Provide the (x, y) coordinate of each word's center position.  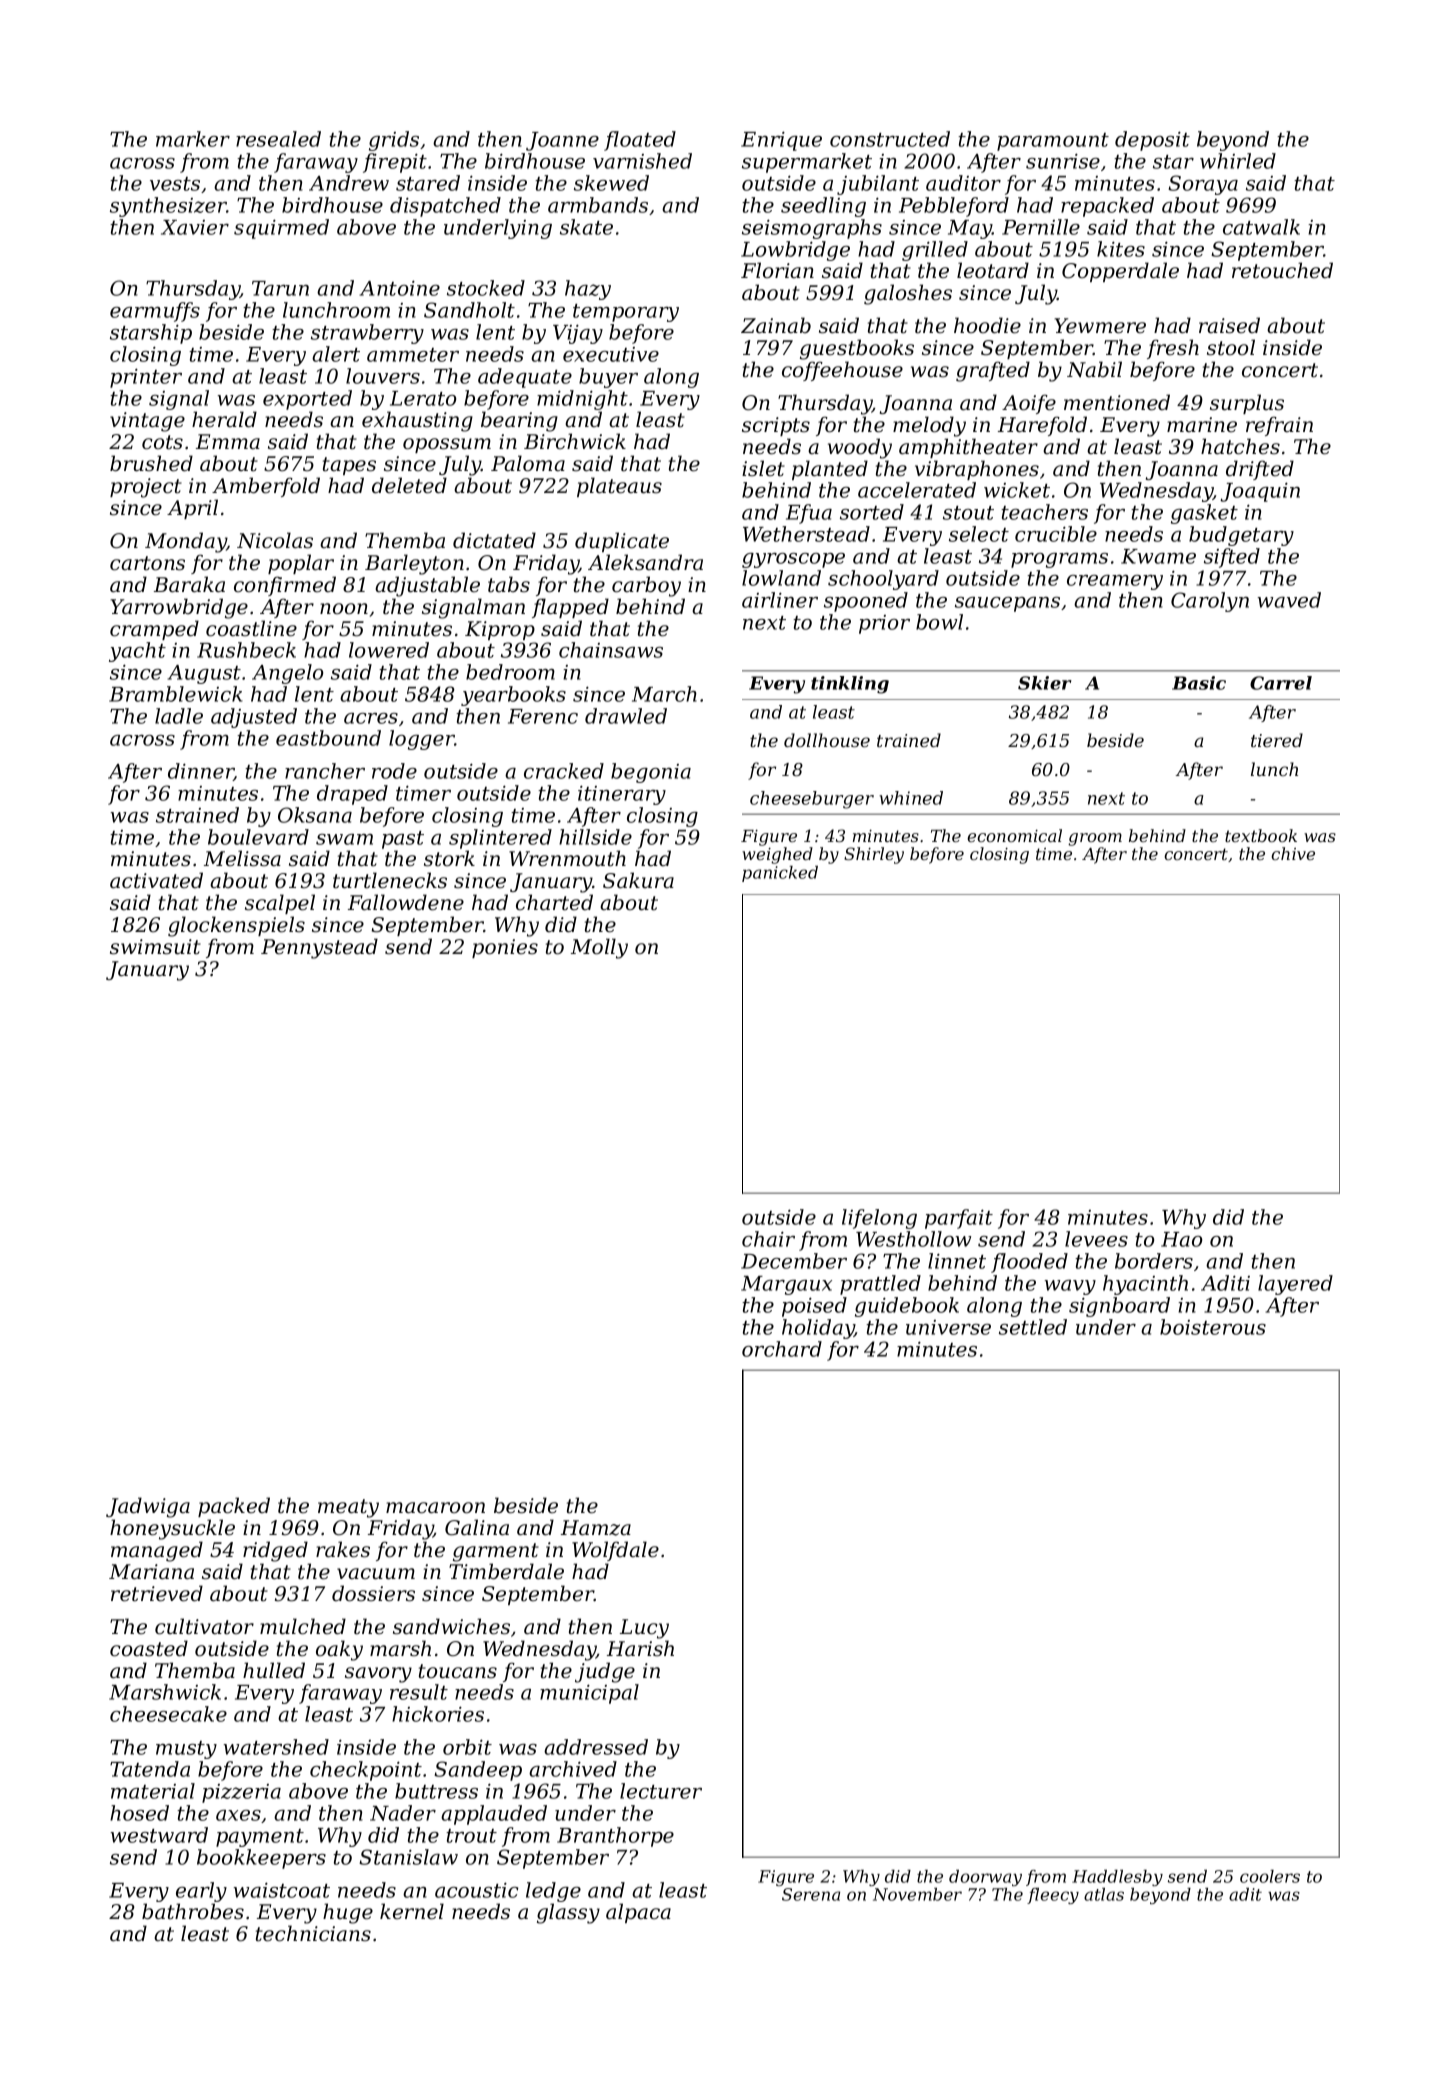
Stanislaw (408, 1857)
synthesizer (168, 207)
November (917, 1894)
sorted (872, 512)
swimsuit (155, 947)
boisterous (1213, 1327)
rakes (343, 1549)
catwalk (1261, 227)
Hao (1181, 1239)
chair (768, 1239)
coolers (1270, 1876)
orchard (782, 1349)
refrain (1279, 426)
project (146, 488)
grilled (935, 251)
